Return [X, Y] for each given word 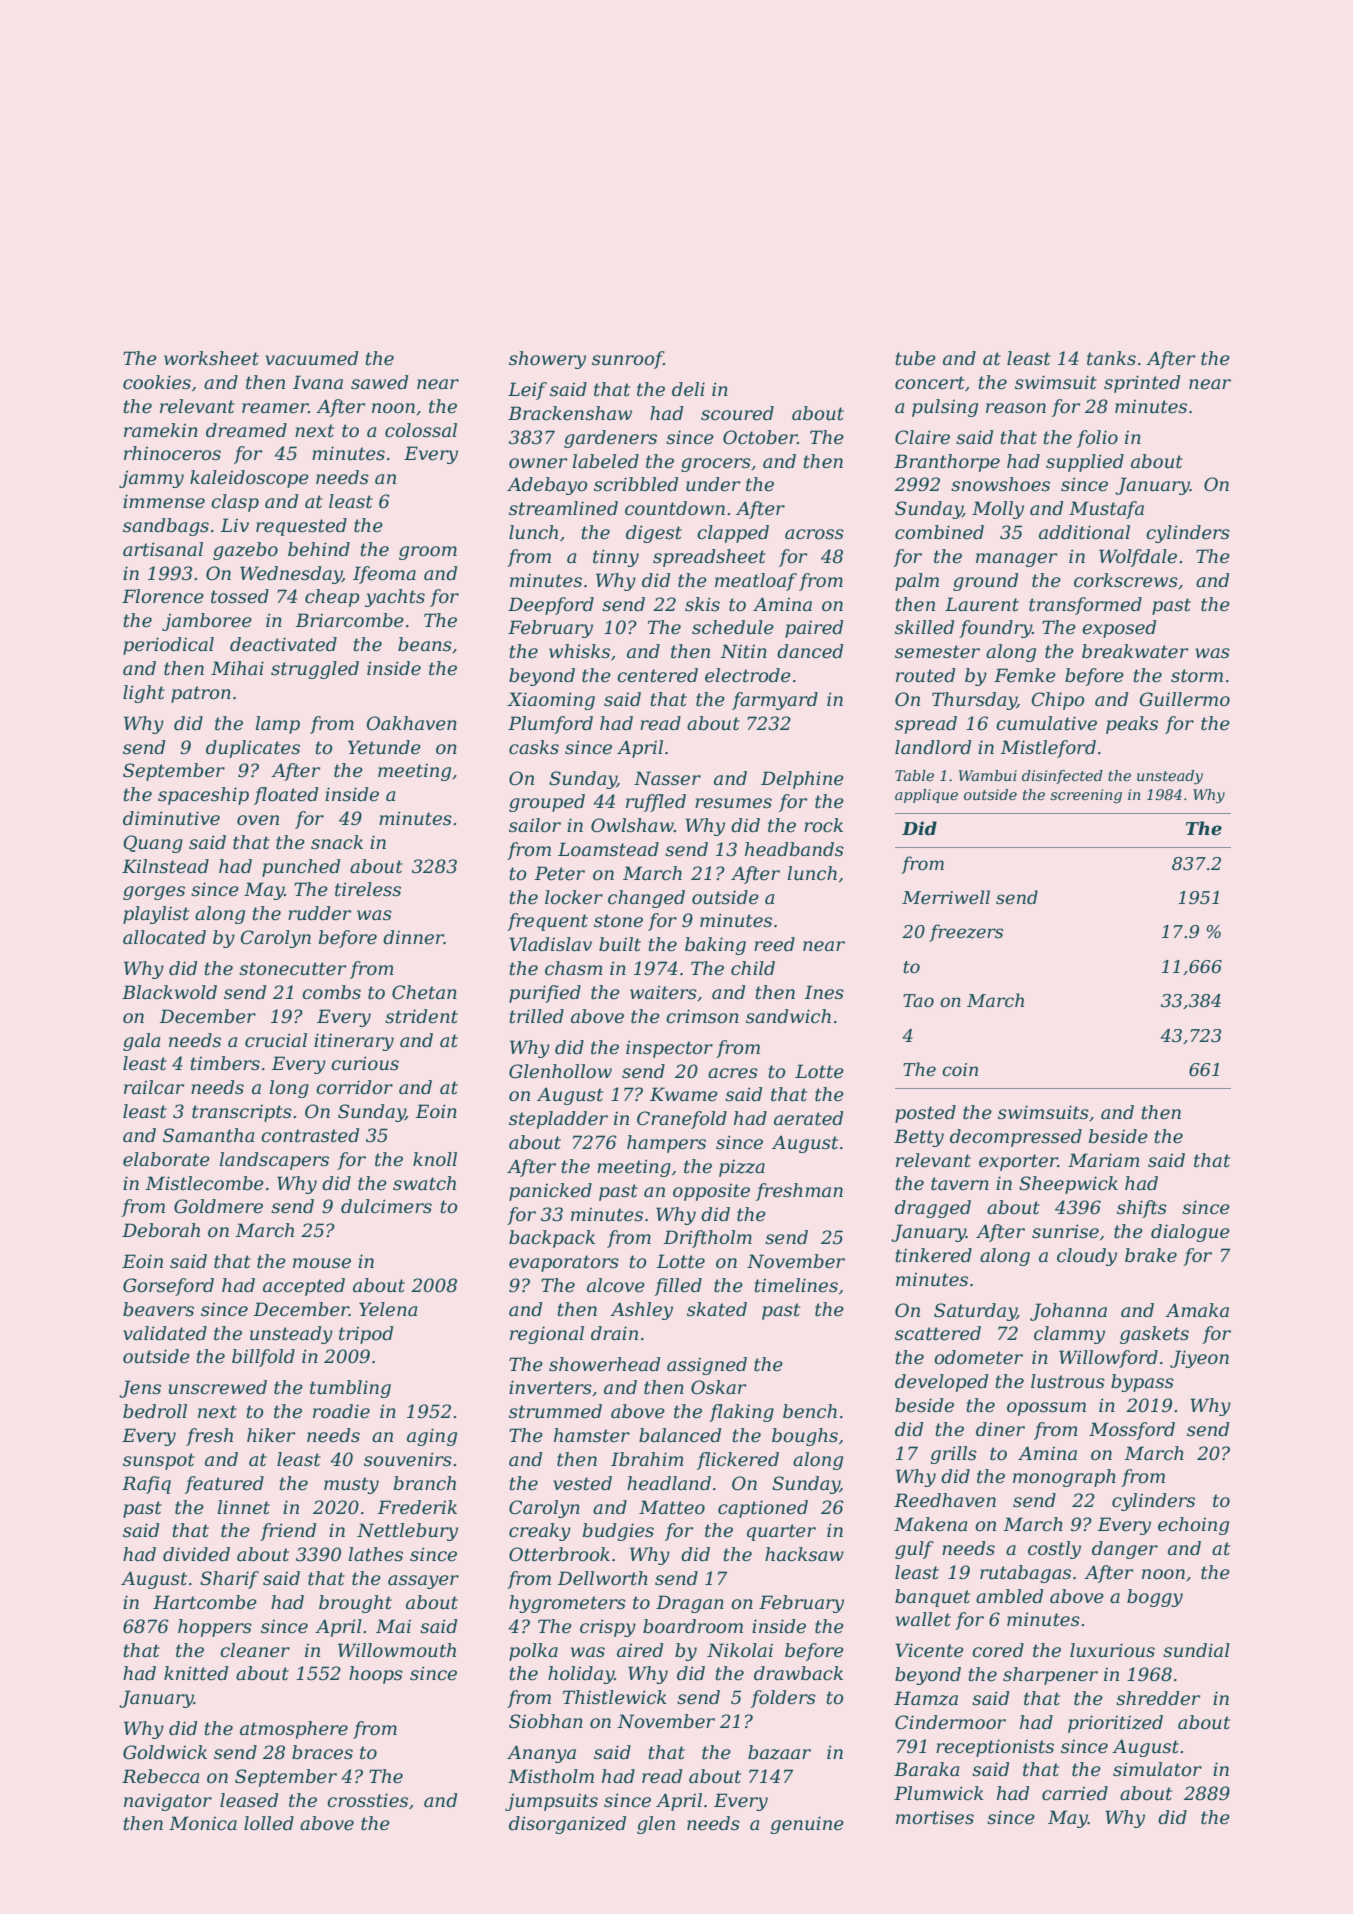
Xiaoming [551, 701]
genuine [807, 1825]
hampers [666, 1144]
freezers [966, 933]
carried [1075, 1793]
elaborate [166, 1159]
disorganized [567, 1825]
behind [319, 549]
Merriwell [946, 897]
